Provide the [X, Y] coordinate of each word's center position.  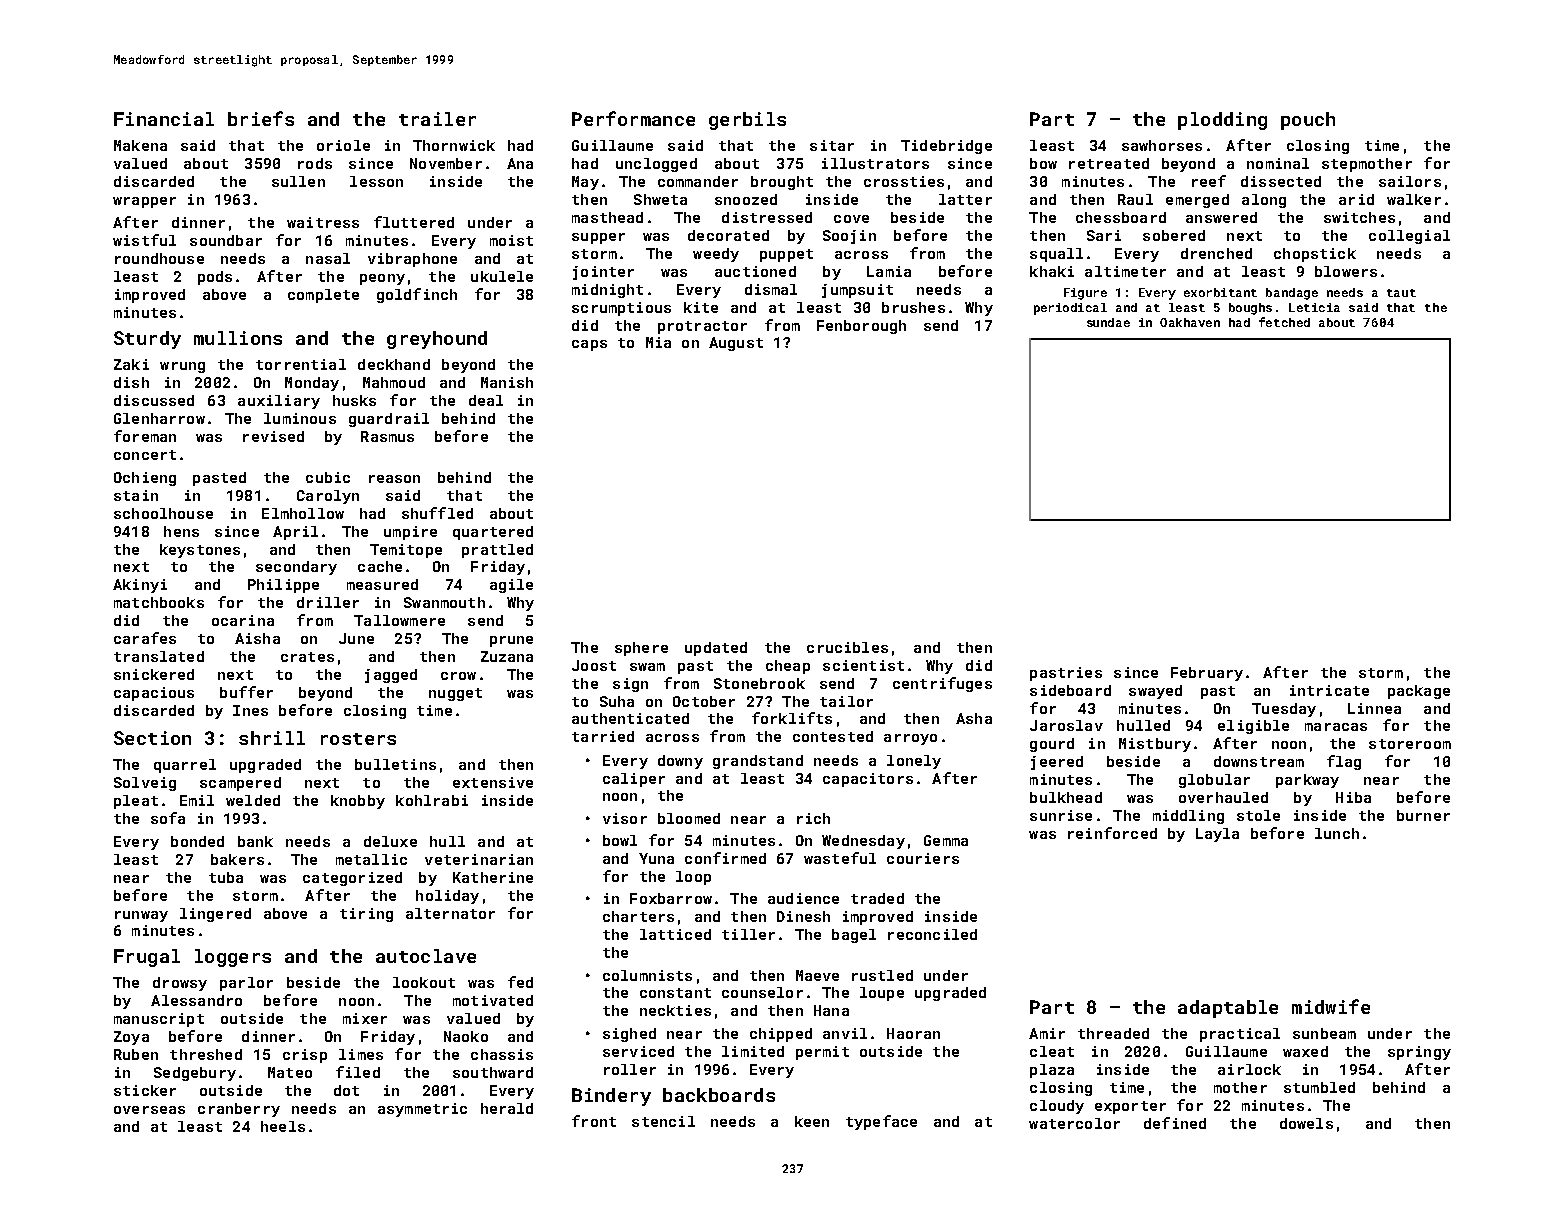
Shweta [660, 199]
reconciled [932, 934]
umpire [410, 533]
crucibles [847, 647]
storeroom [1410, 744]
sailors [1410, 181]
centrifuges [942, 684]
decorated [728, 235]
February [1207, 674]
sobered [1174, 235]
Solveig [145, 784]
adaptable [1228, 1009]
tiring [366, 915]
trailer [437, 119]
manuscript [159, 1020]
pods [215, 278]
